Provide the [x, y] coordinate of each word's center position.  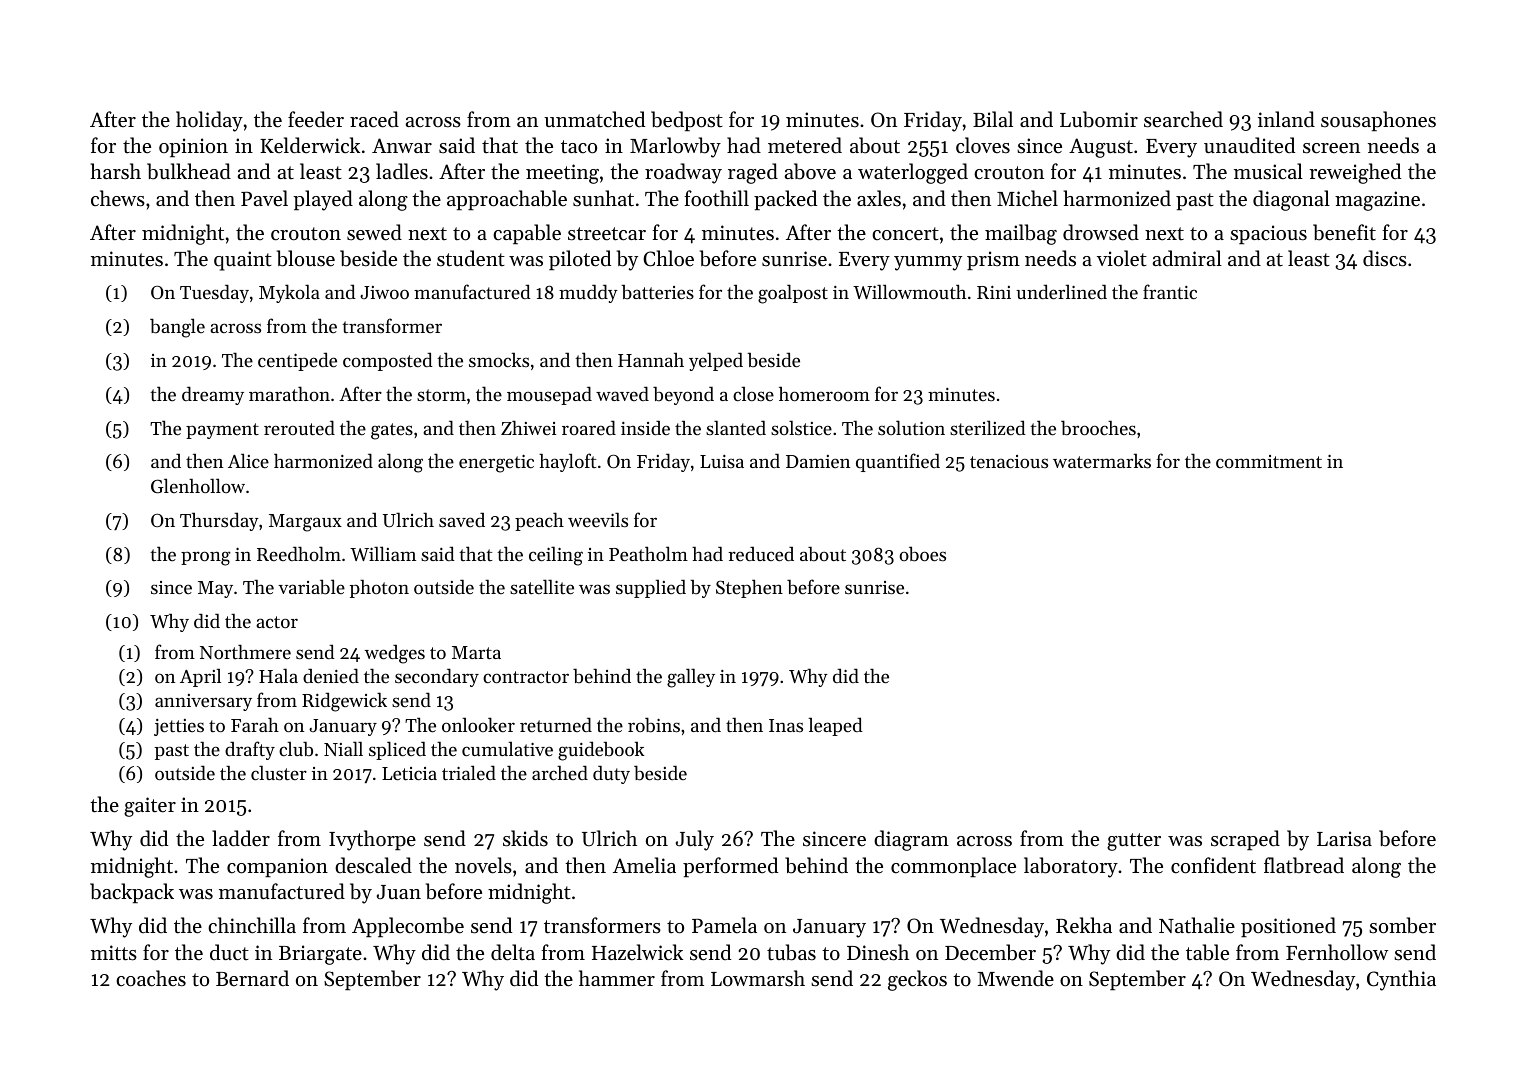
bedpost [687, 121]
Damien [818, 461]
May [215, 589]
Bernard [252, 978]
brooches [1098, 428]
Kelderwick [310, 145]
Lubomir [1099, 119]
